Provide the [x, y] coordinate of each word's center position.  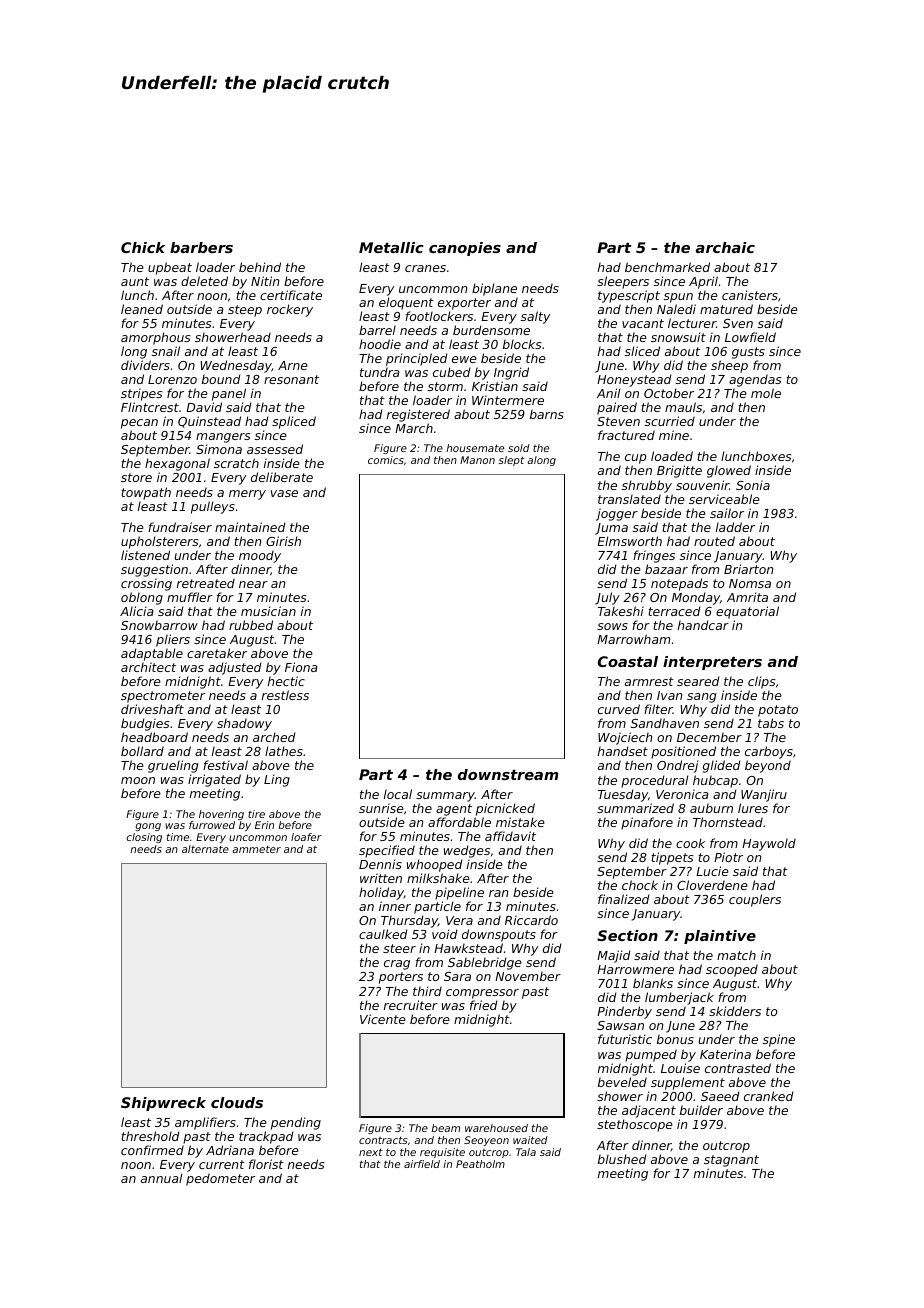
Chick [143, 247]
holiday [381, 893]
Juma [611, 529]
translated [629, 499]
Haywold [769, 844]
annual [161, 1178]
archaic [725, 247]
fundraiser [180, 527]
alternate [205, 849]
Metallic [391, 247]
